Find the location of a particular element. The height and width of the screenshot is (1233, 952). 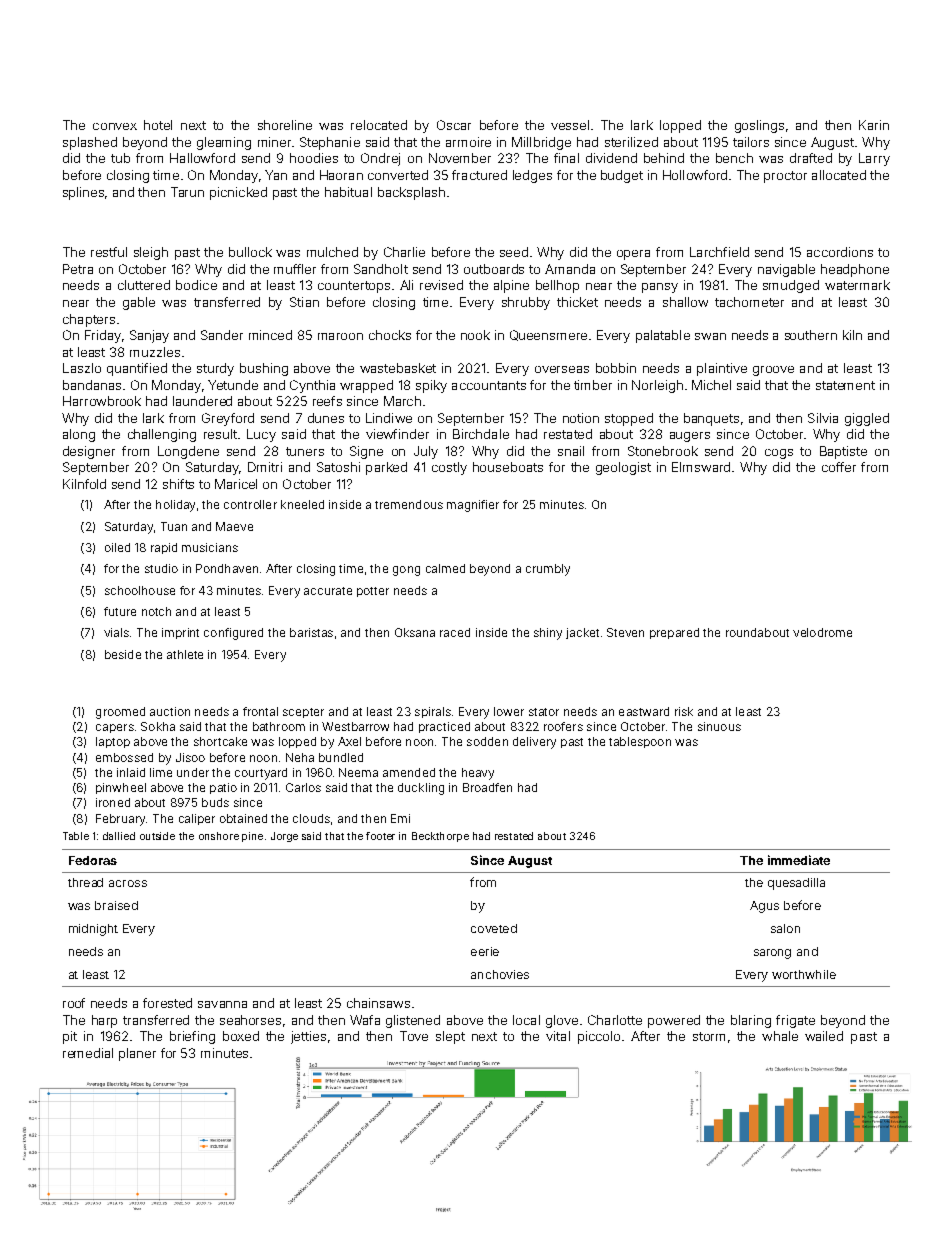

hotel is located at coordinates (158, 125).
